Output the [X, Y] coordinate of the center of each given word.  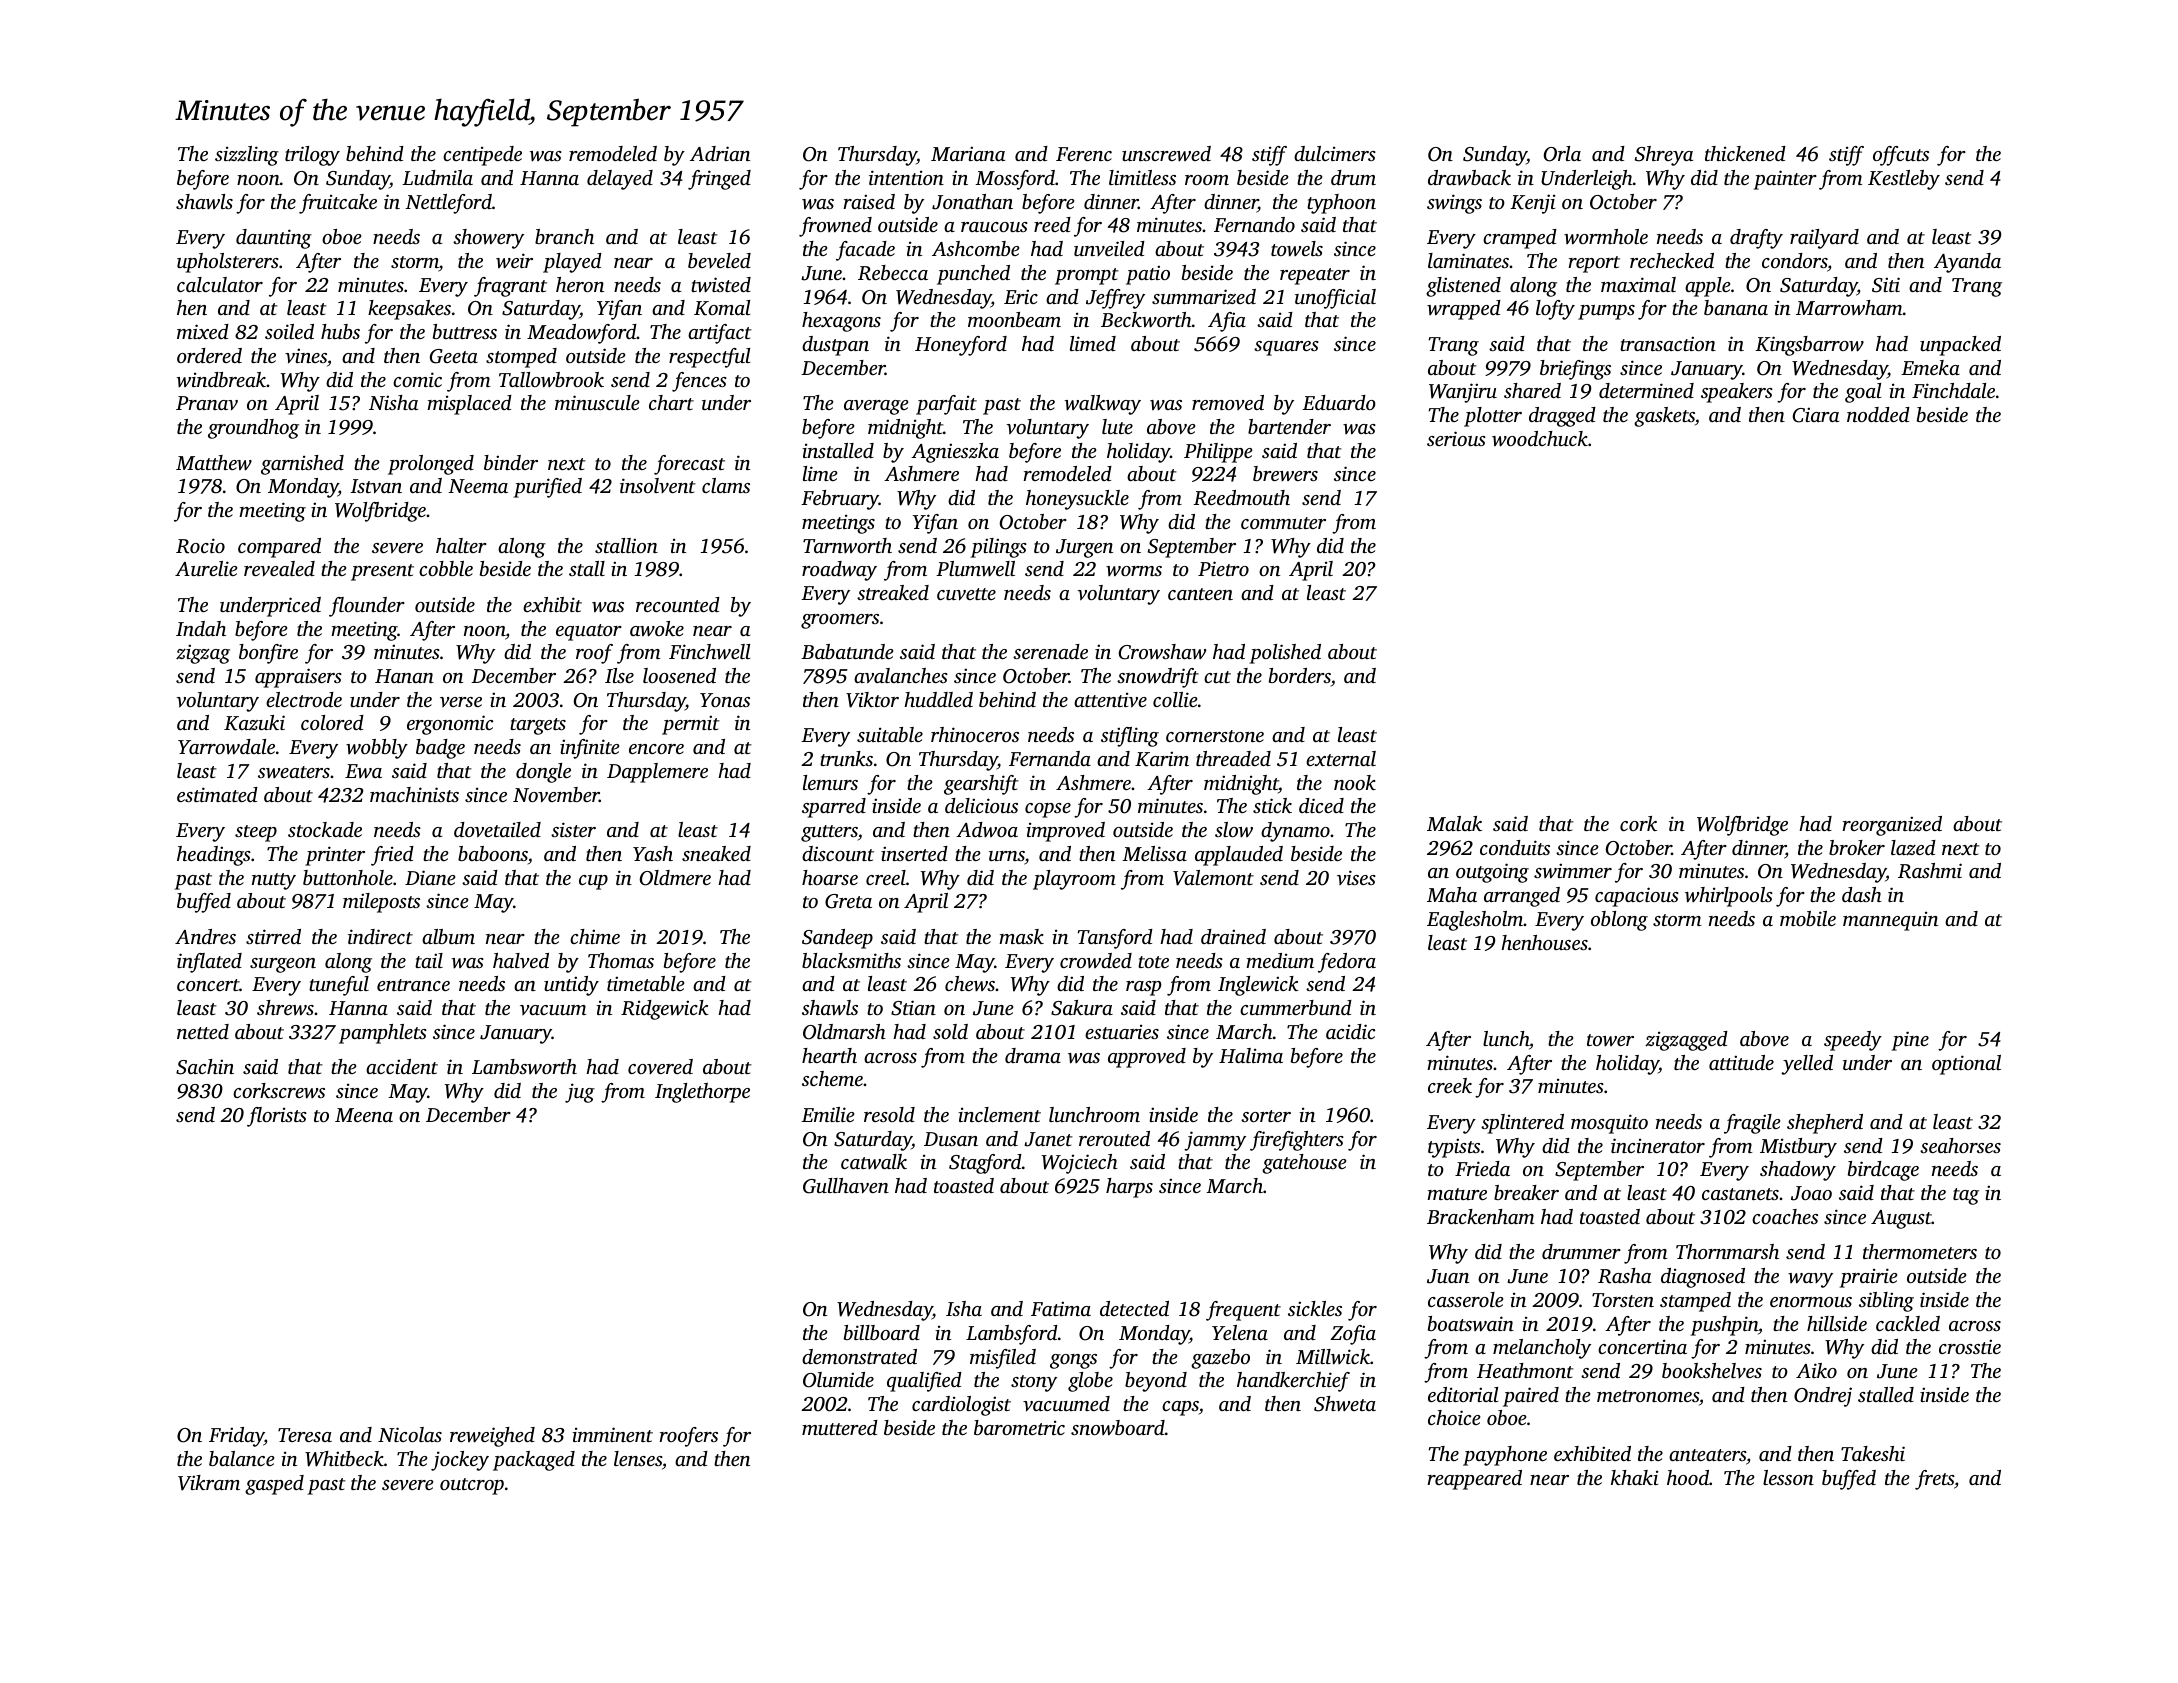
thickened [1745, 153]
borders [1300, 675]
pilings [999, 548]
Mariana [968, 153]
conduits [1515, 847]
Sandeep [837, 939]
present [382, 572]
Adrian [720, 153]
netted [203, 1031]
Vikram [209, 1483]
